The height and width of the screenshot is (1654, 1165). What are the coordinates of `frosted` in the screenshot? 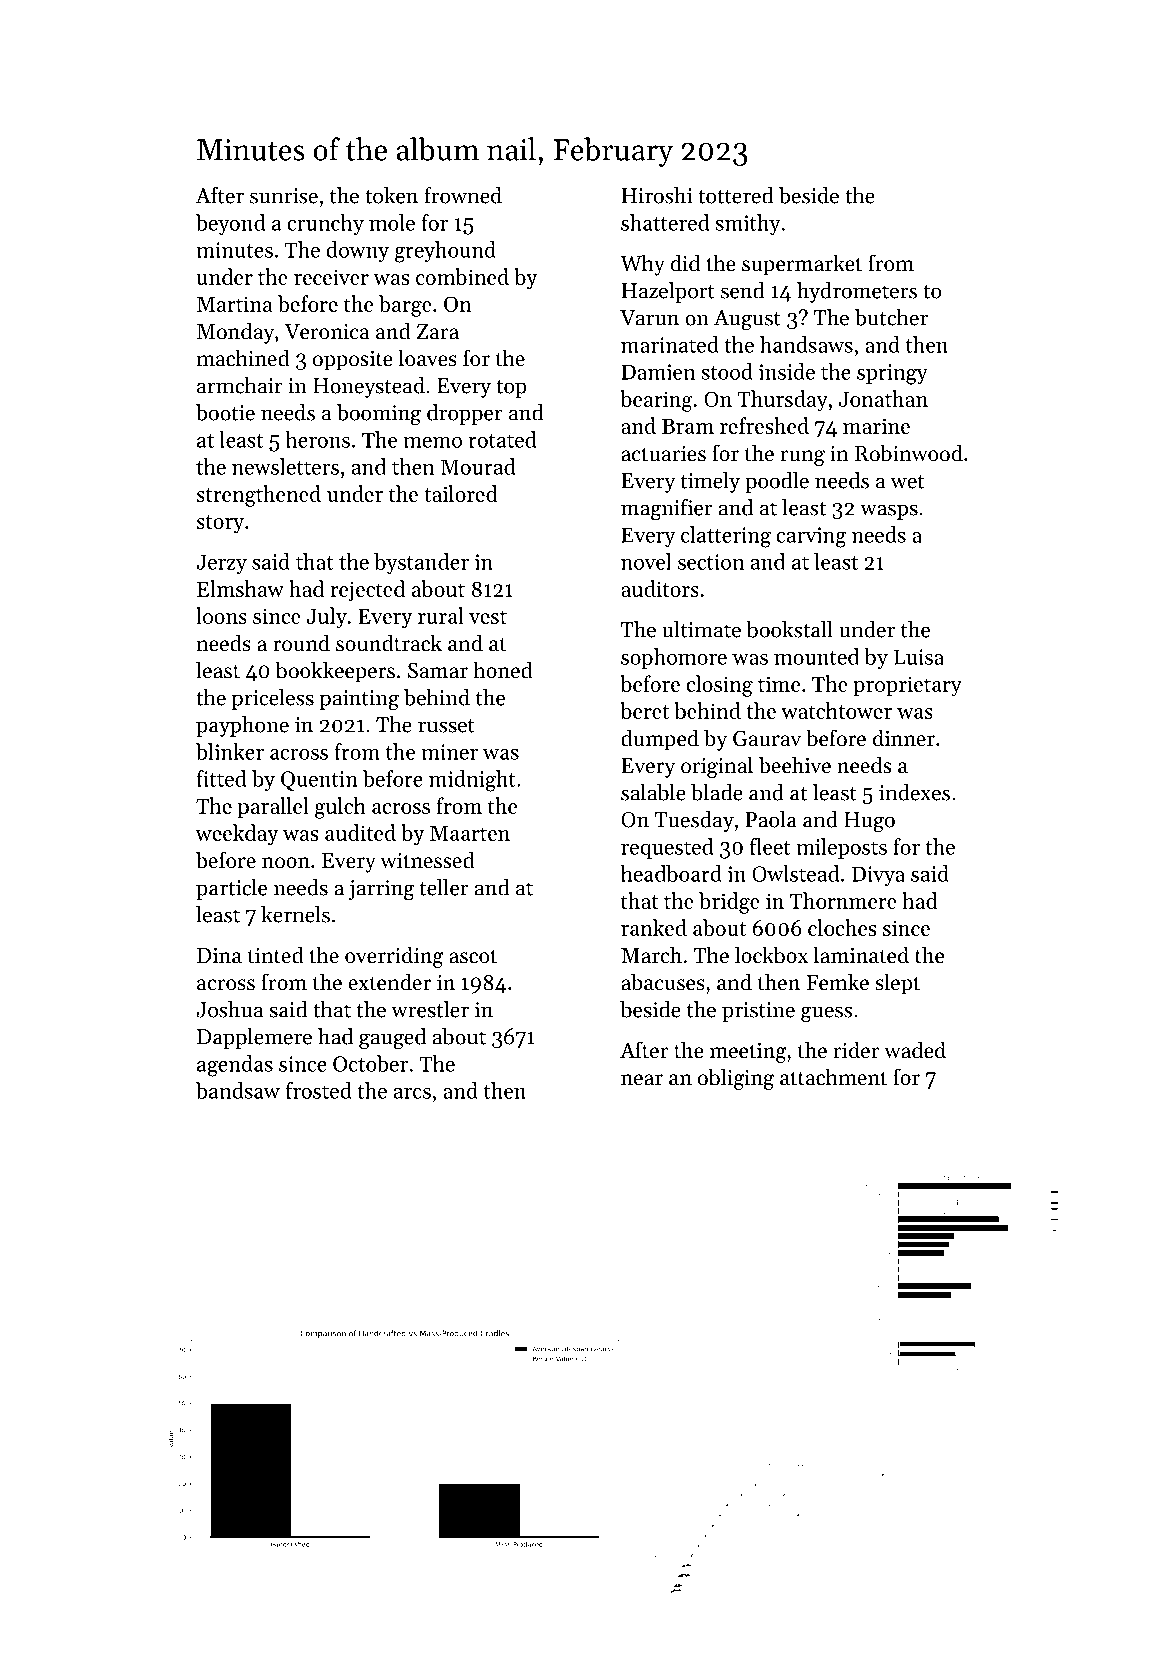 It's located at (319, 1090).
